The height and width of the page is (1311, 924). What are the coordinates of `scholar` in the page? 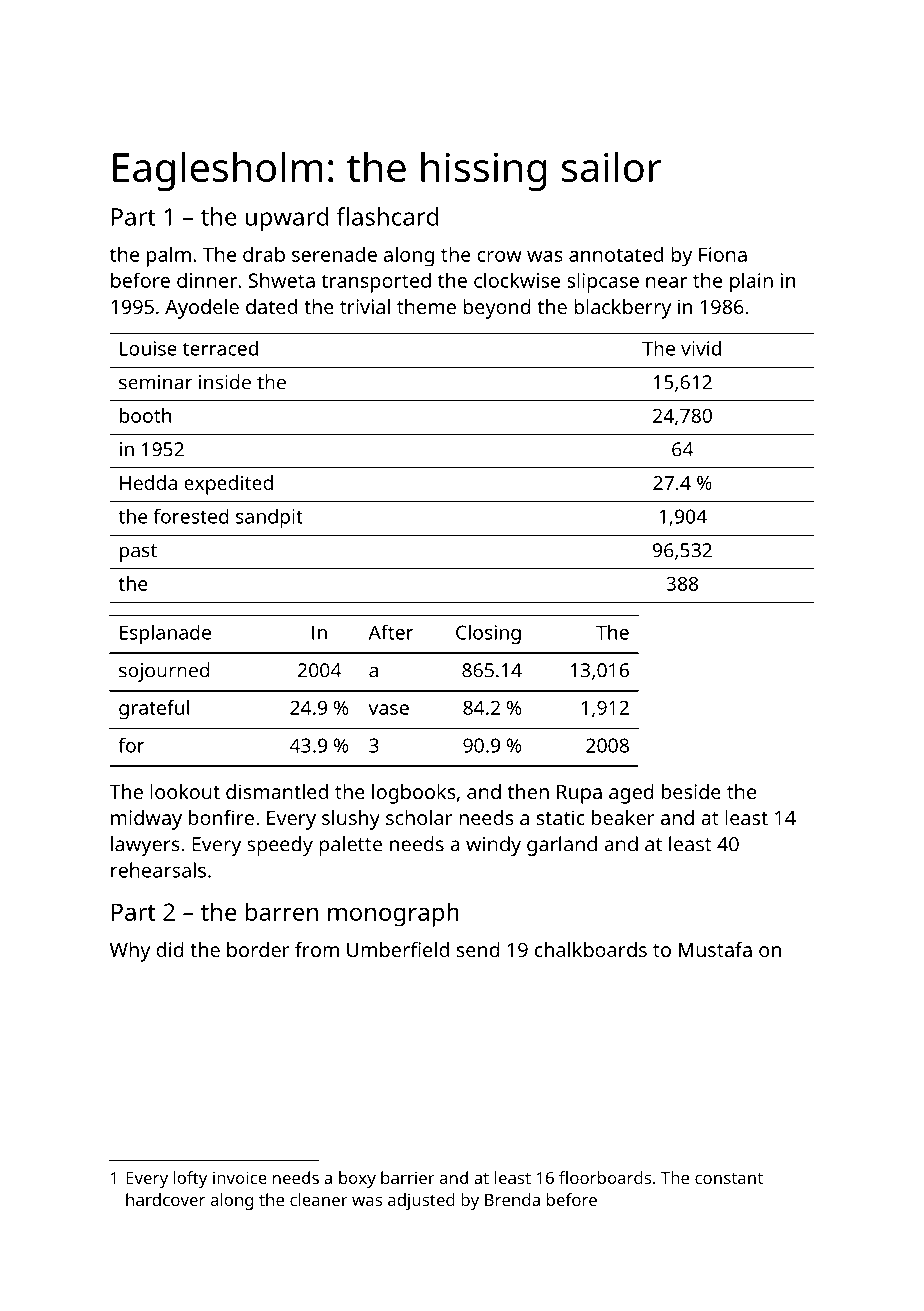 It's located at (419, 817).
